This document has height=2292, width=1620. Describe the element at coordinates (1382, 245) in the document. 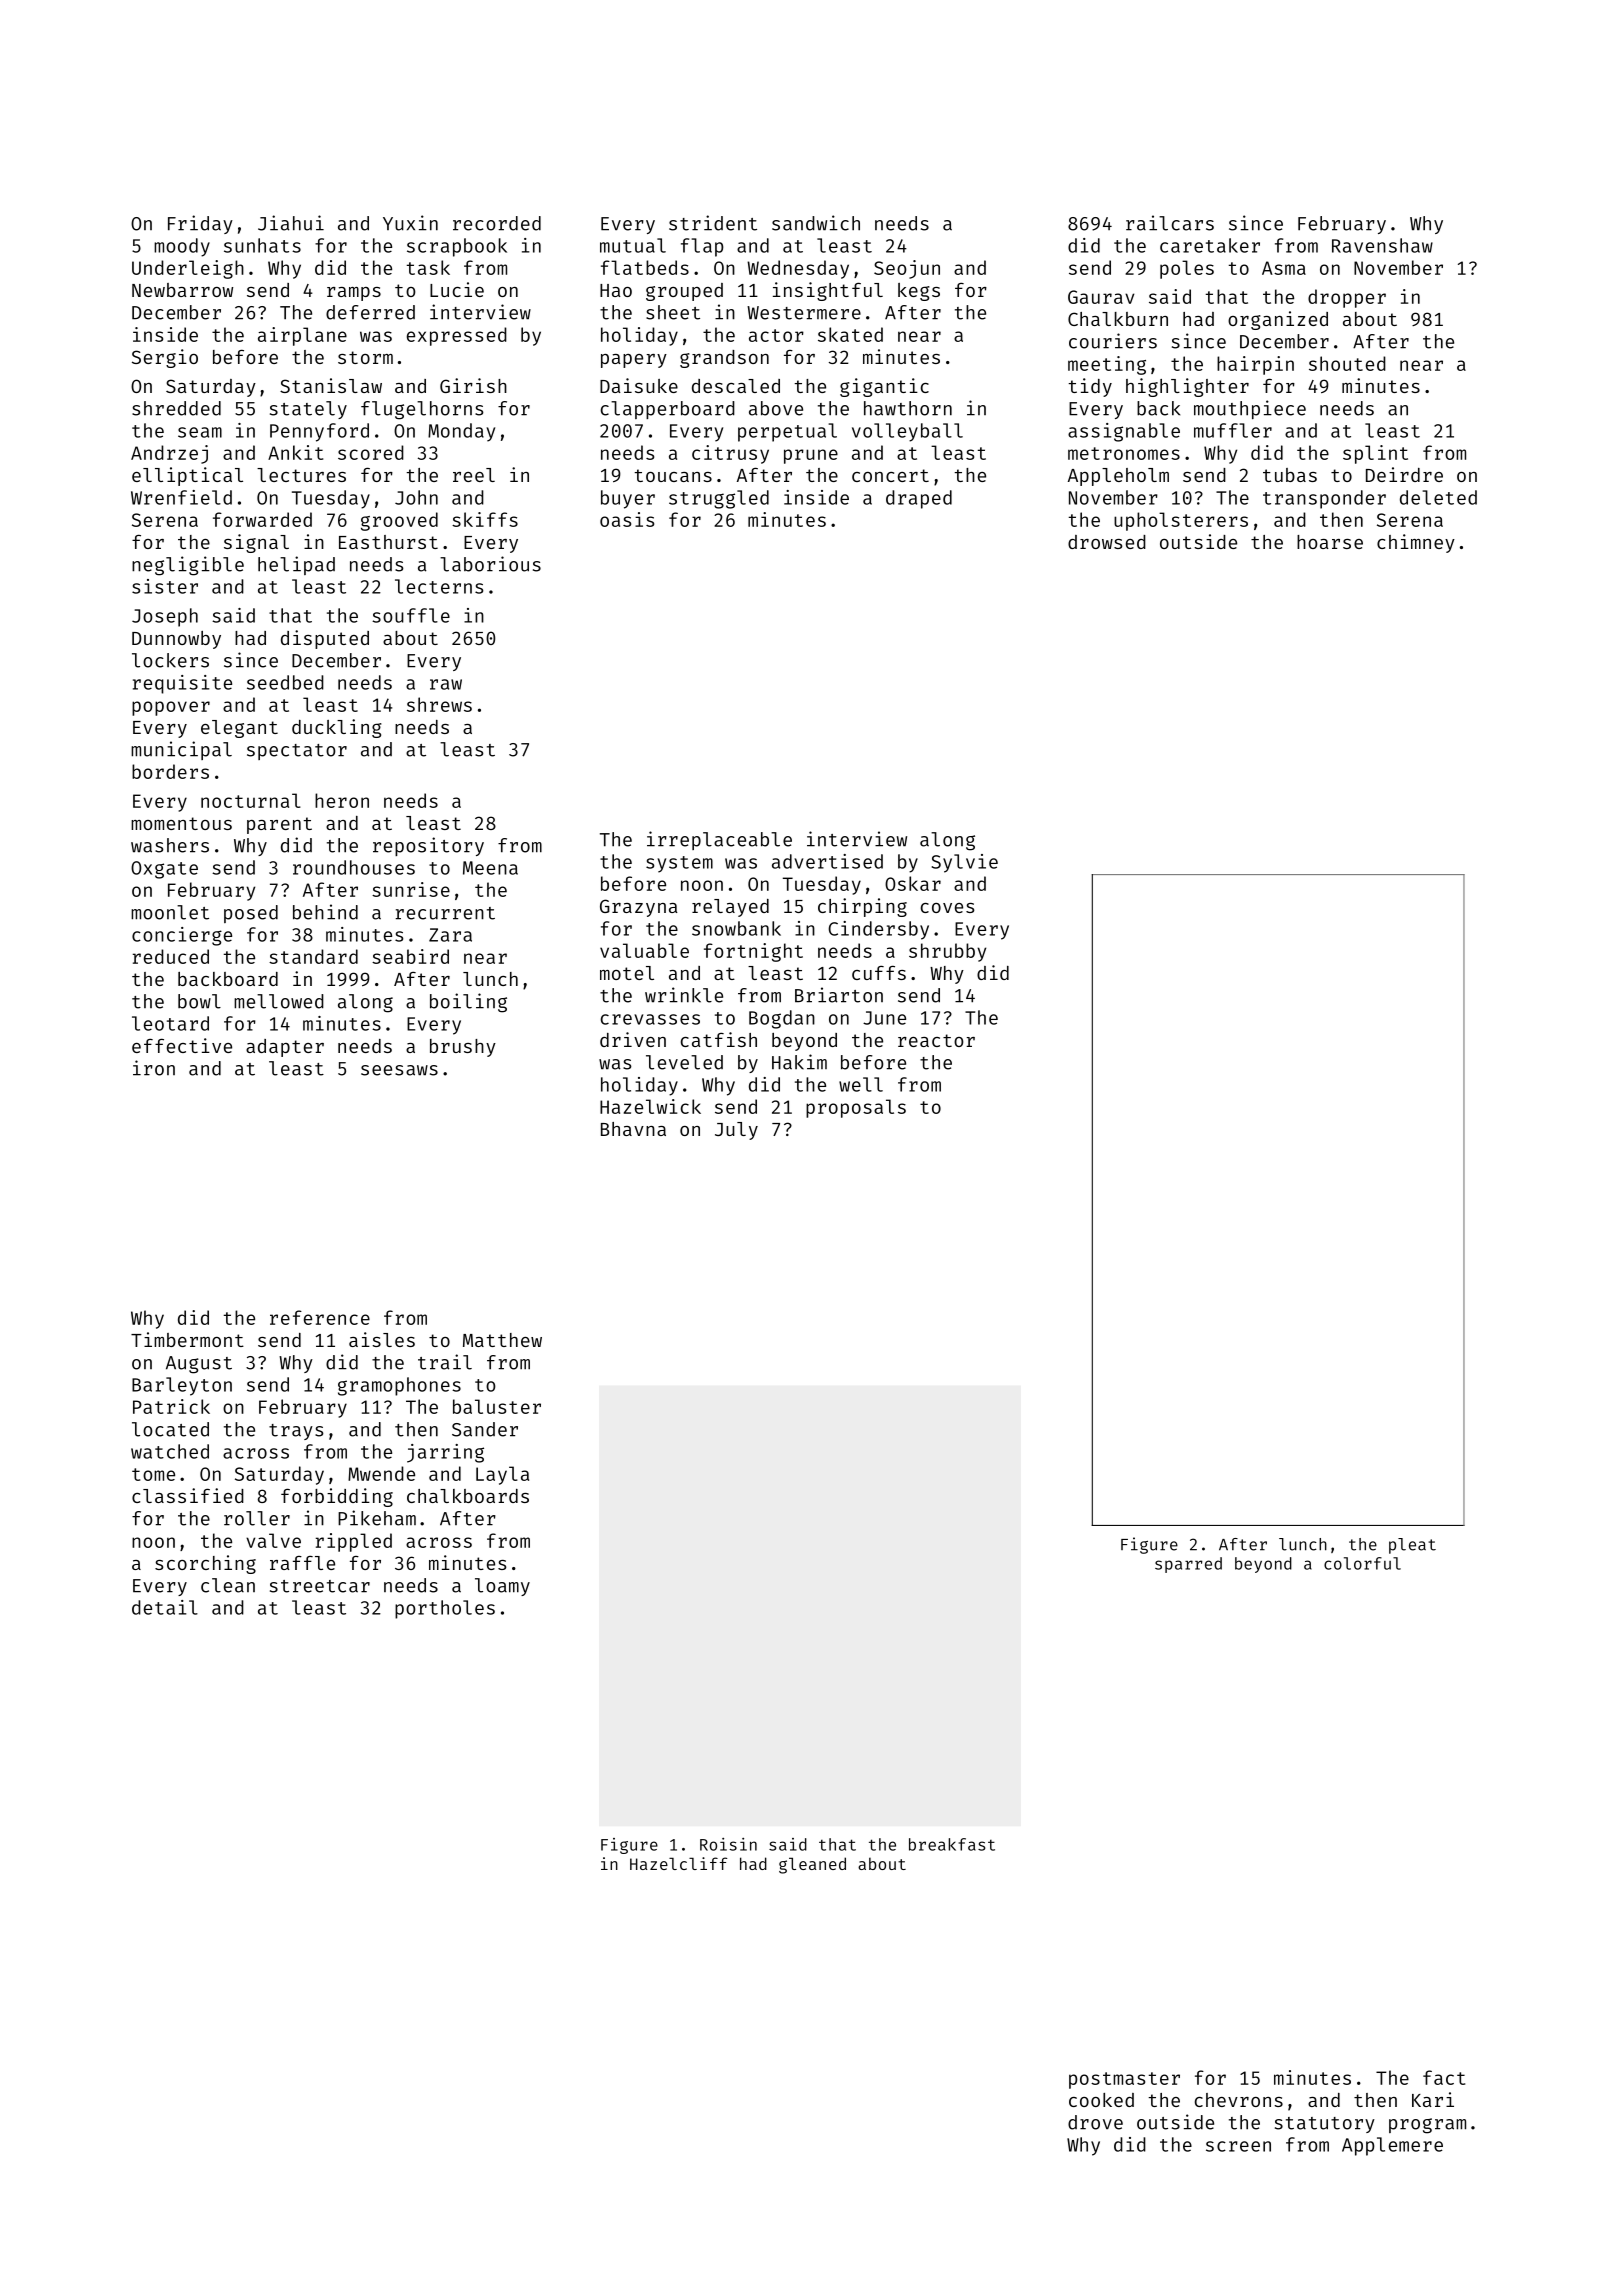

I see `Ravenshaw` at that location.
